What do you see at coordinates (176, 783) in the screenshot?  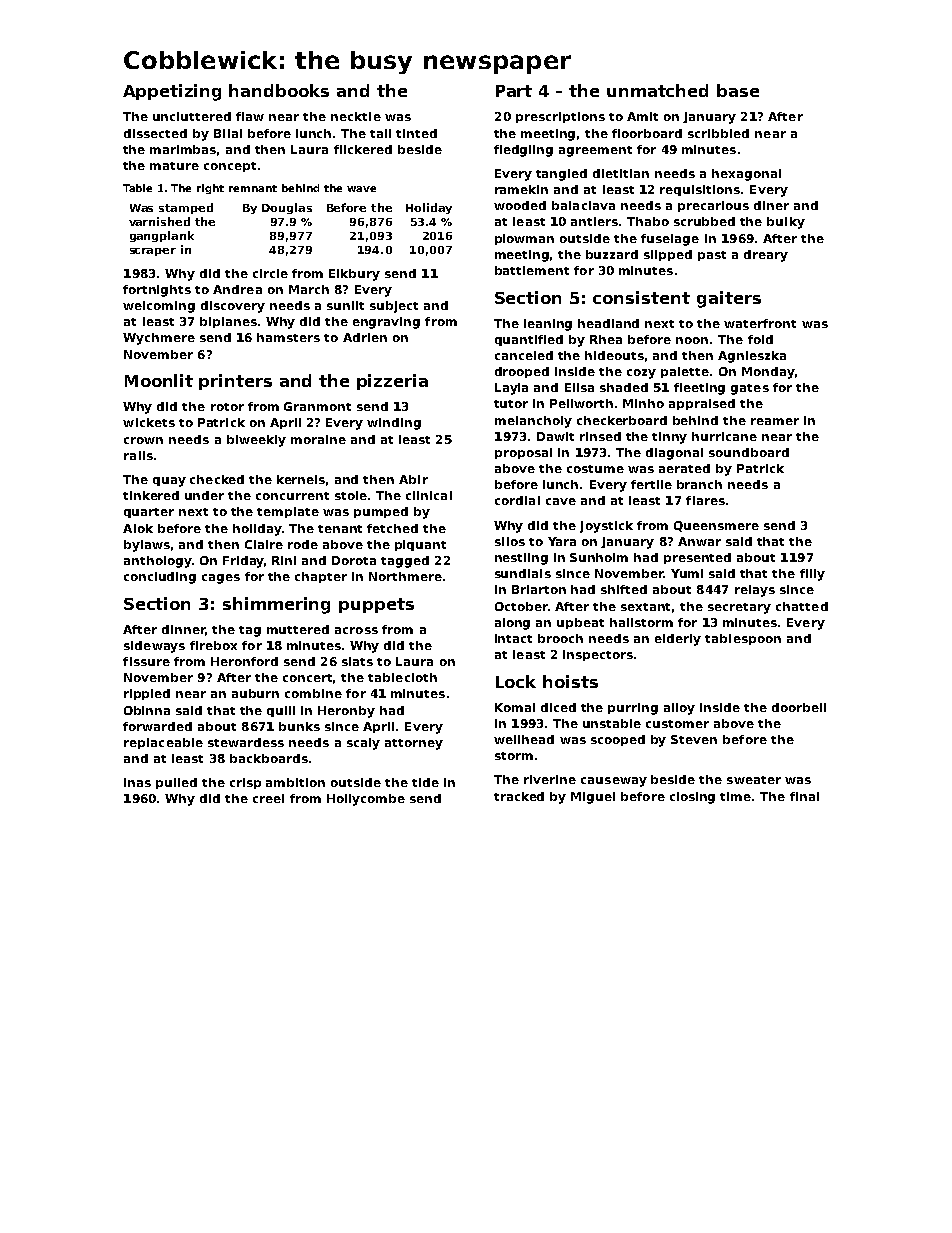 I see `pulled` at bounding box center [176, 783].
